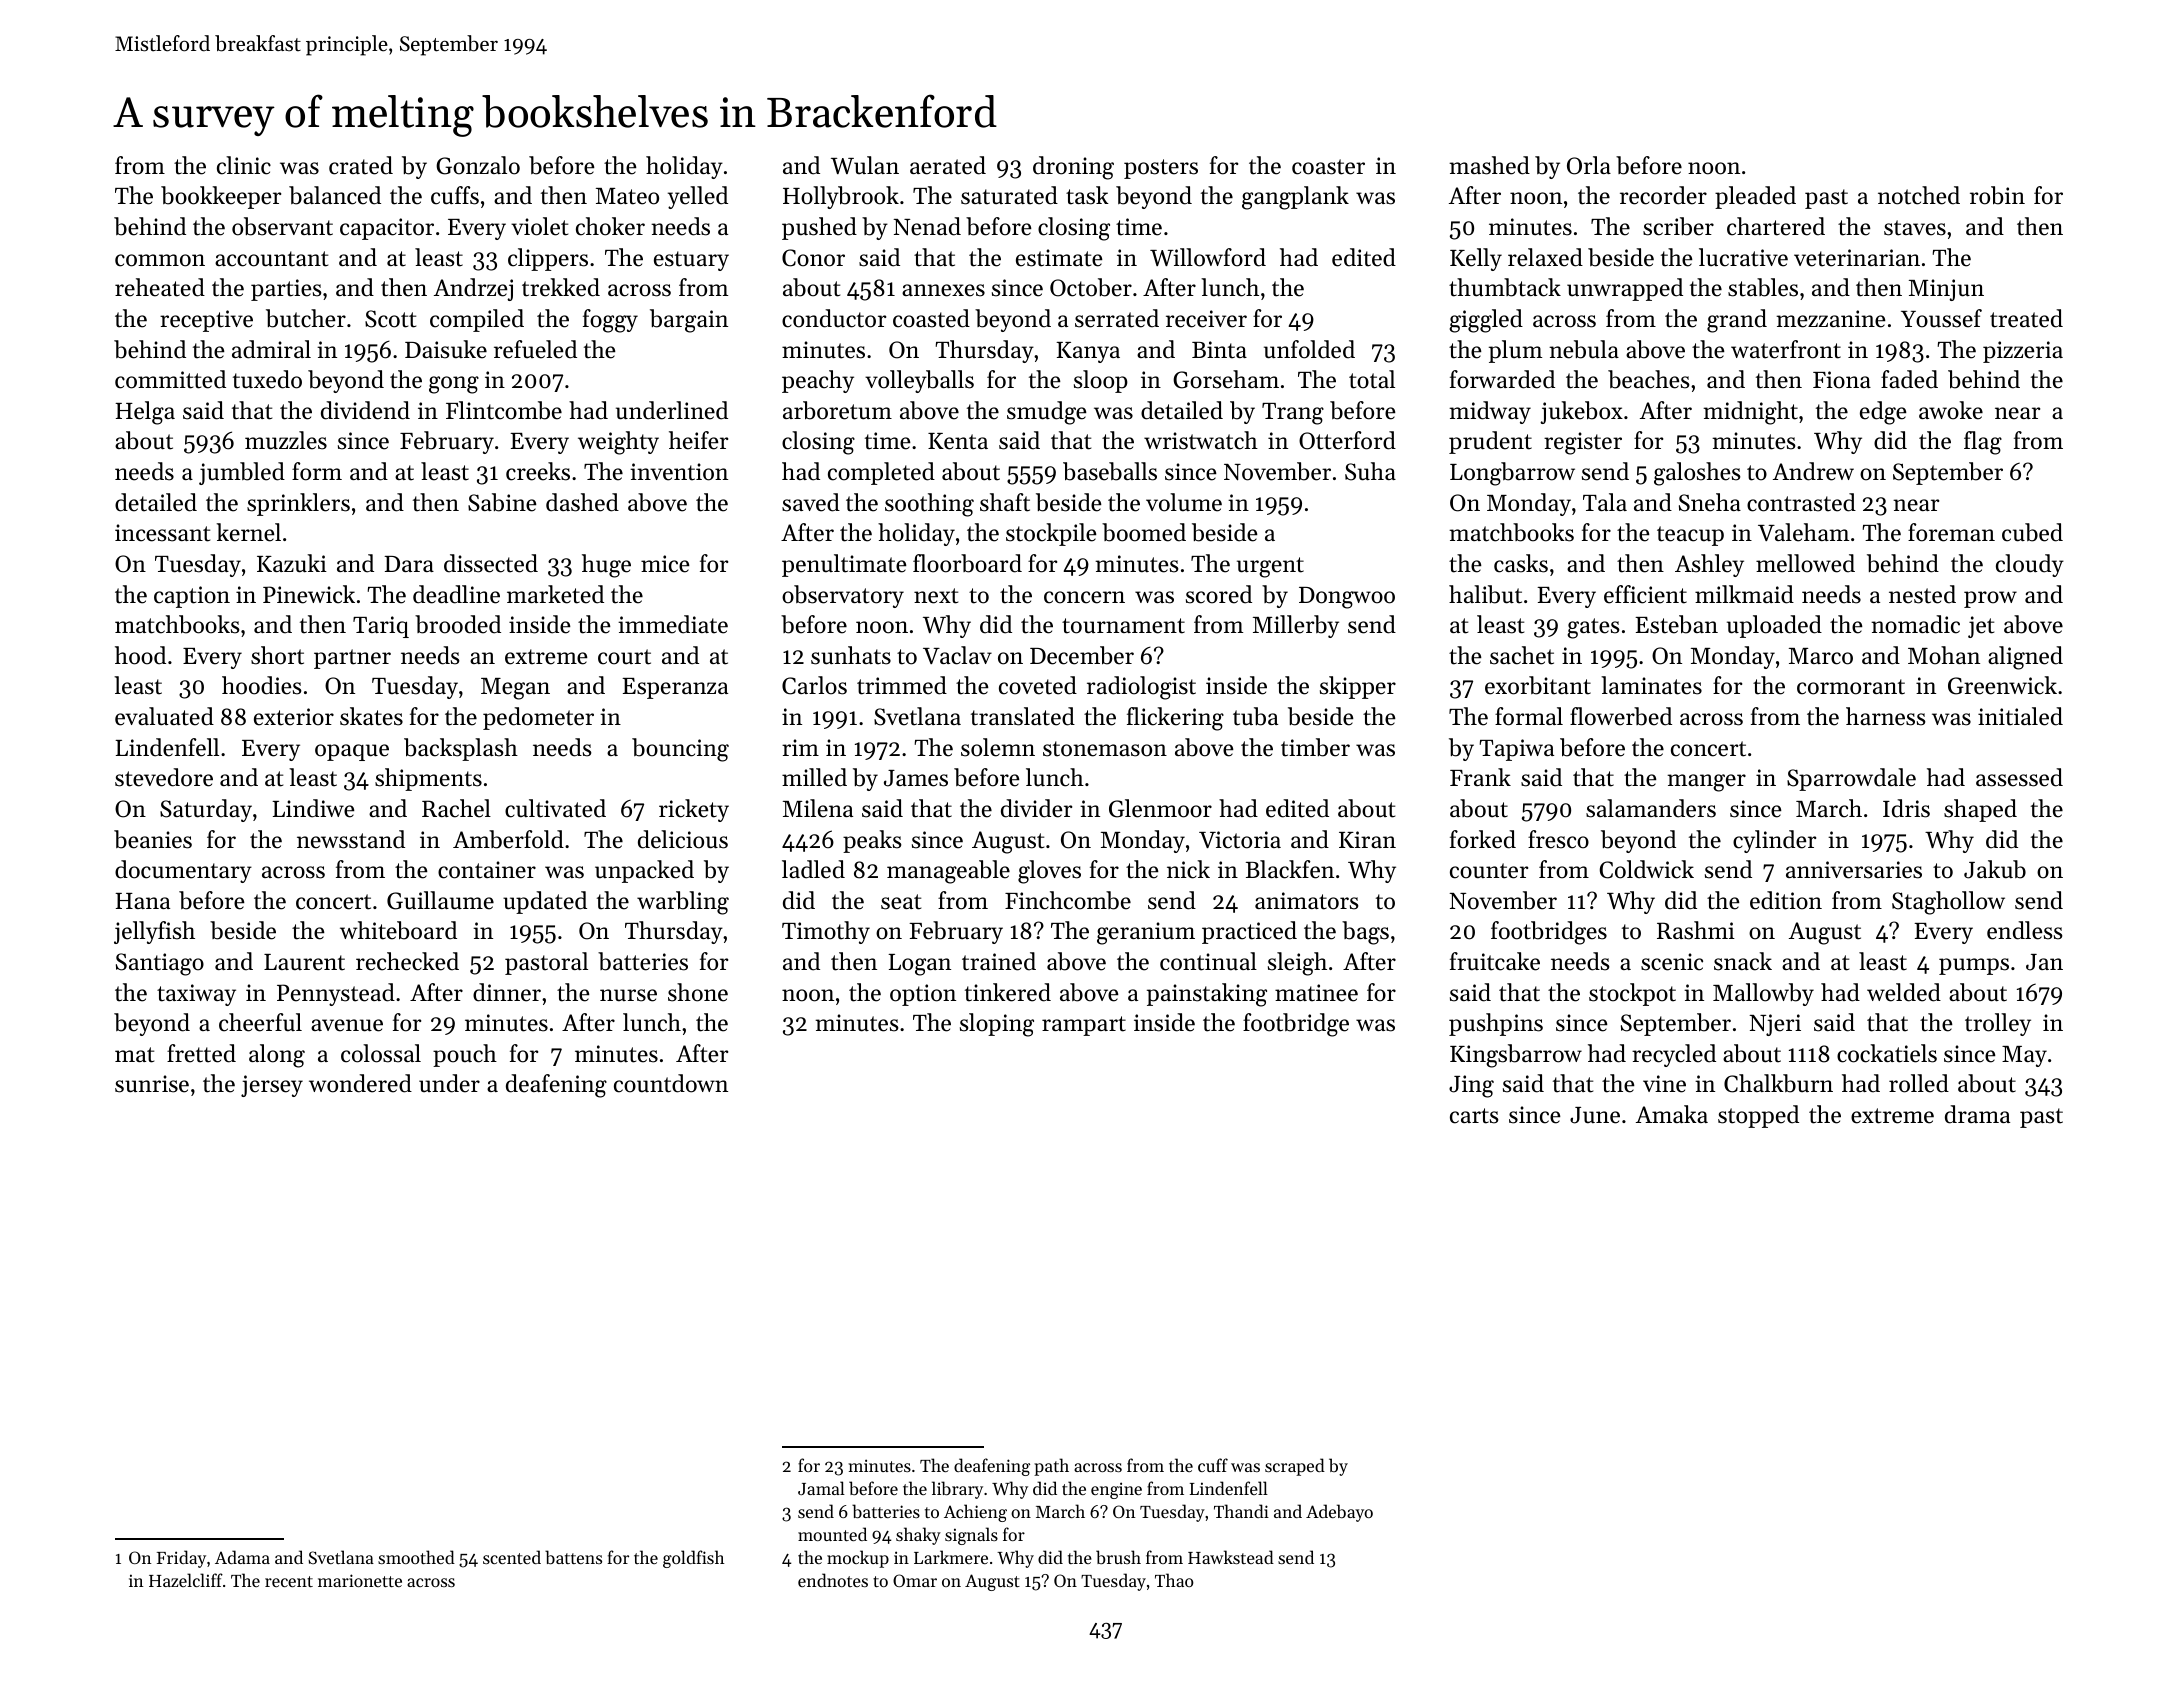 This document has width=2178, height=1683. What do you see at coordinates (1146, 933) in the document?
I see `geranium` at bounding box center [1146, 933].
